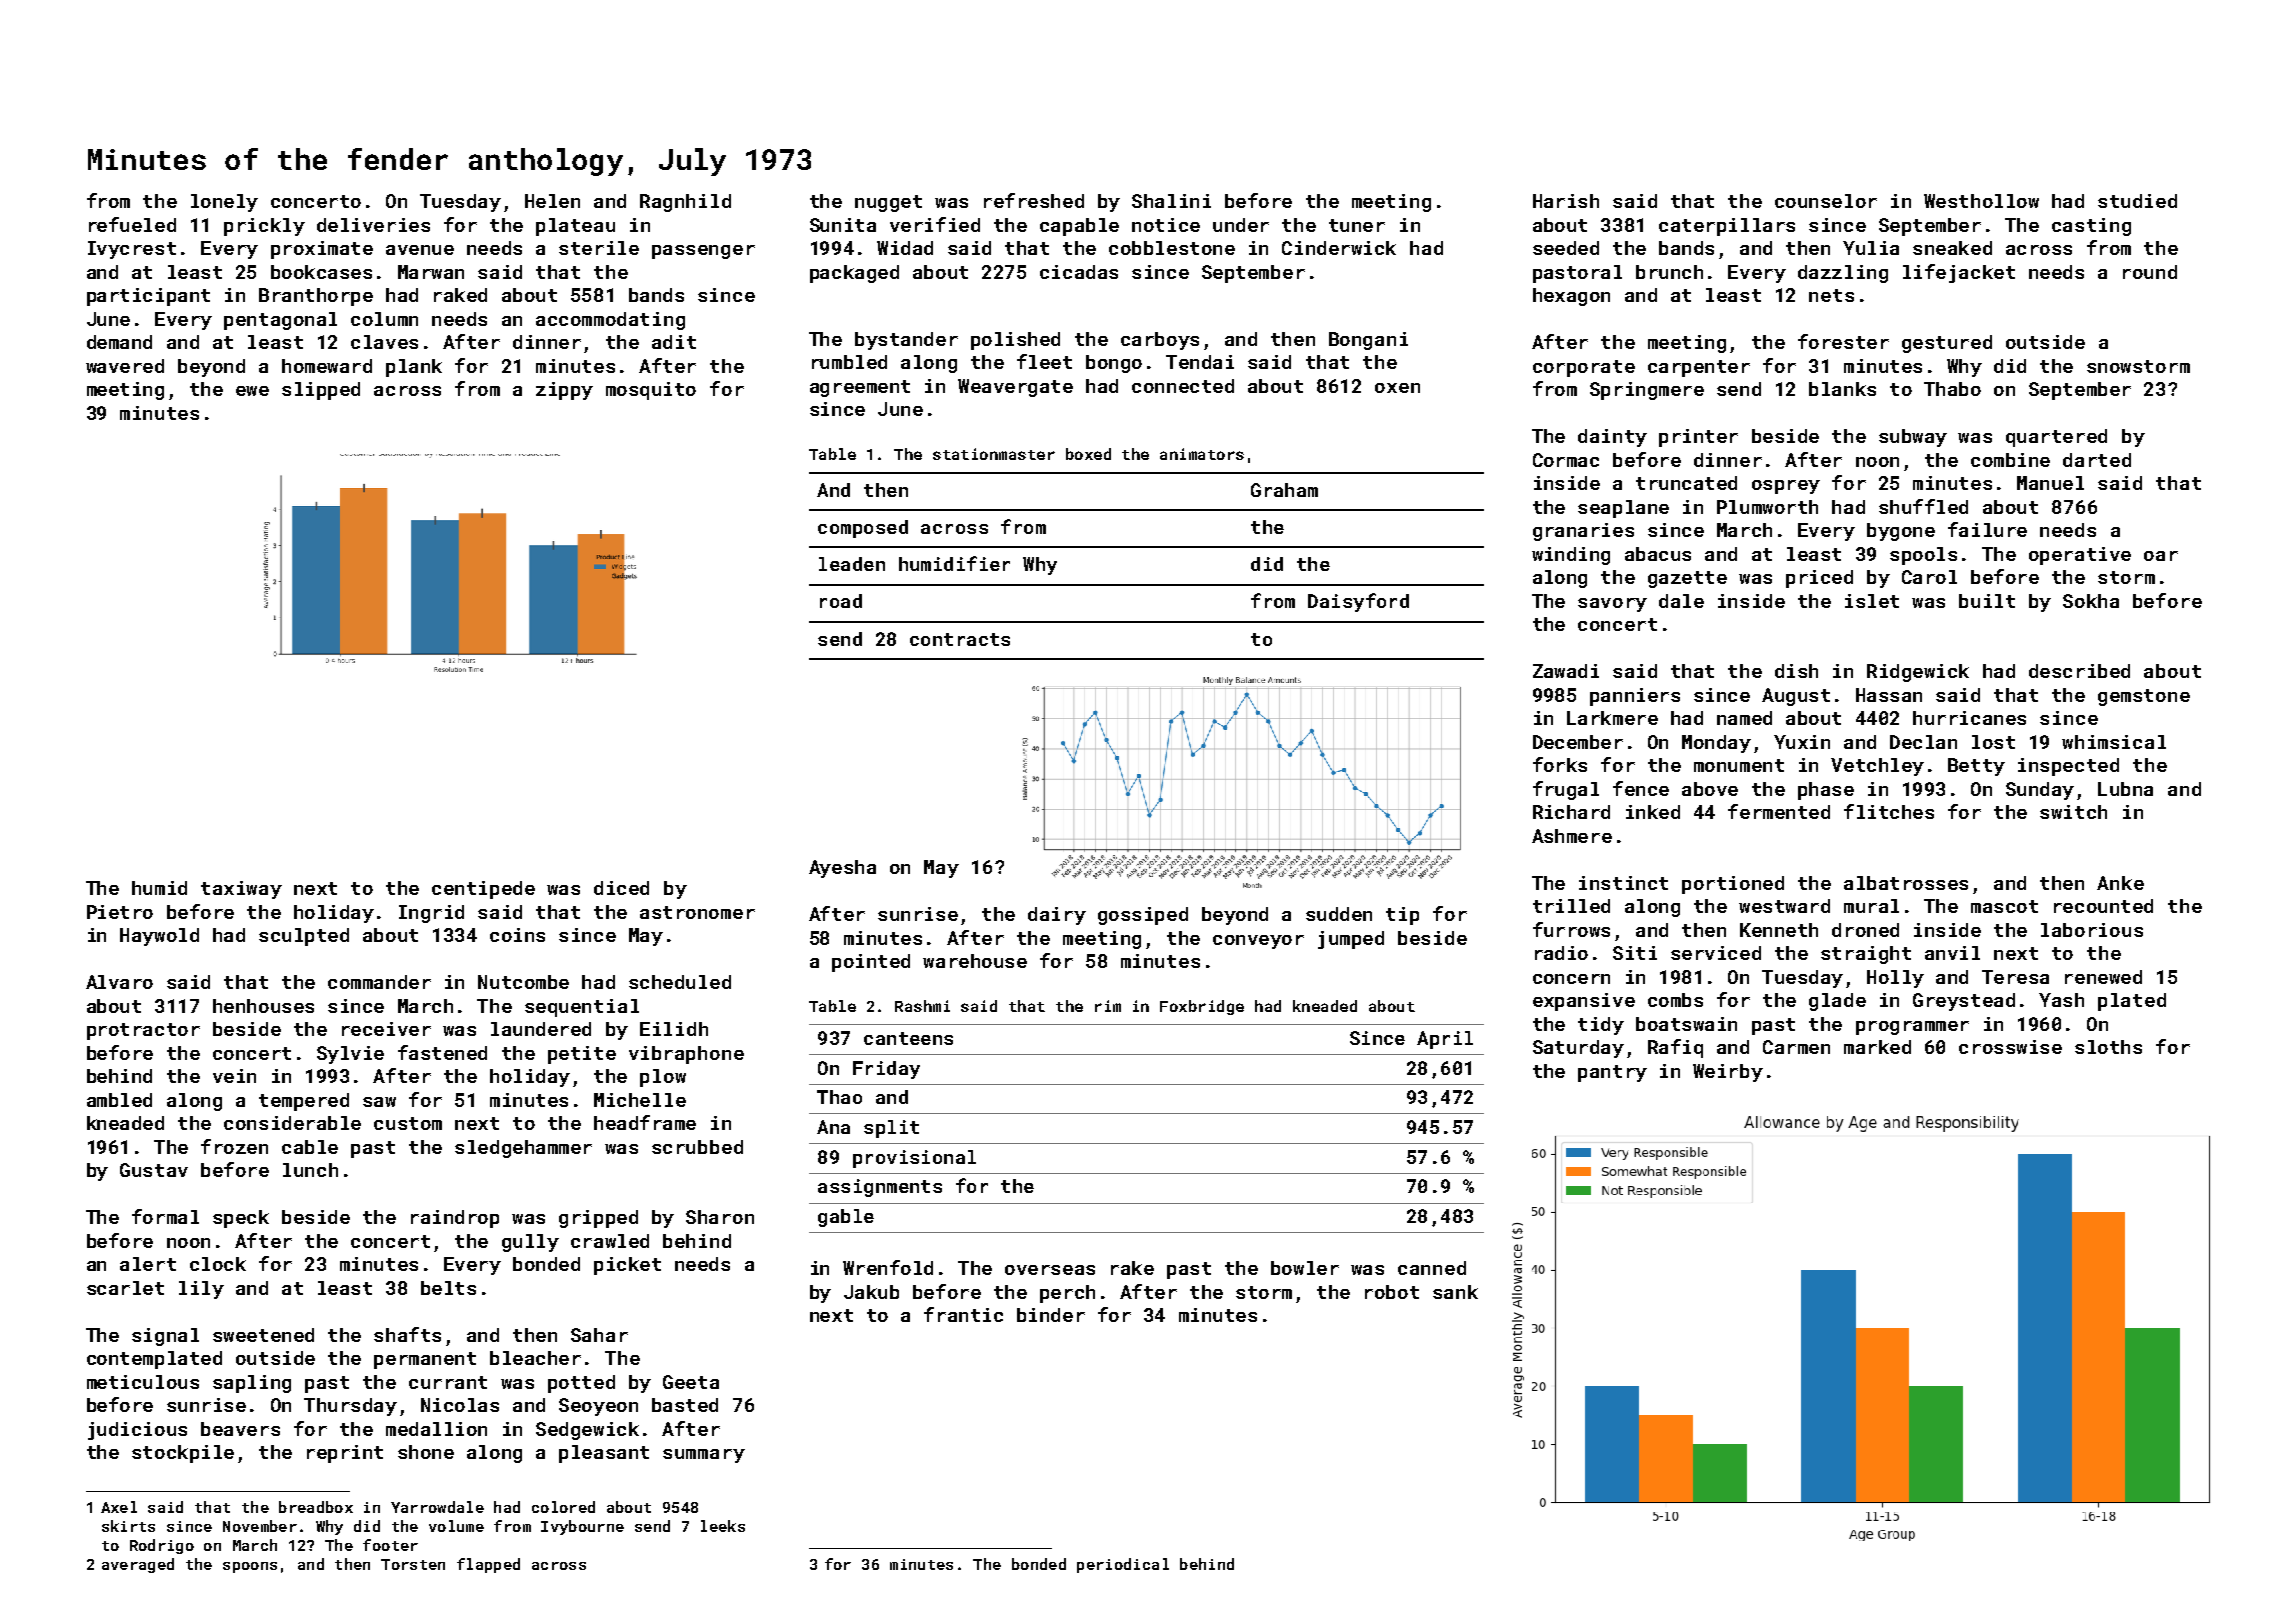 This screenshot has height=1621, width=2292. I want to click on sank, so click(1455, 1292).
